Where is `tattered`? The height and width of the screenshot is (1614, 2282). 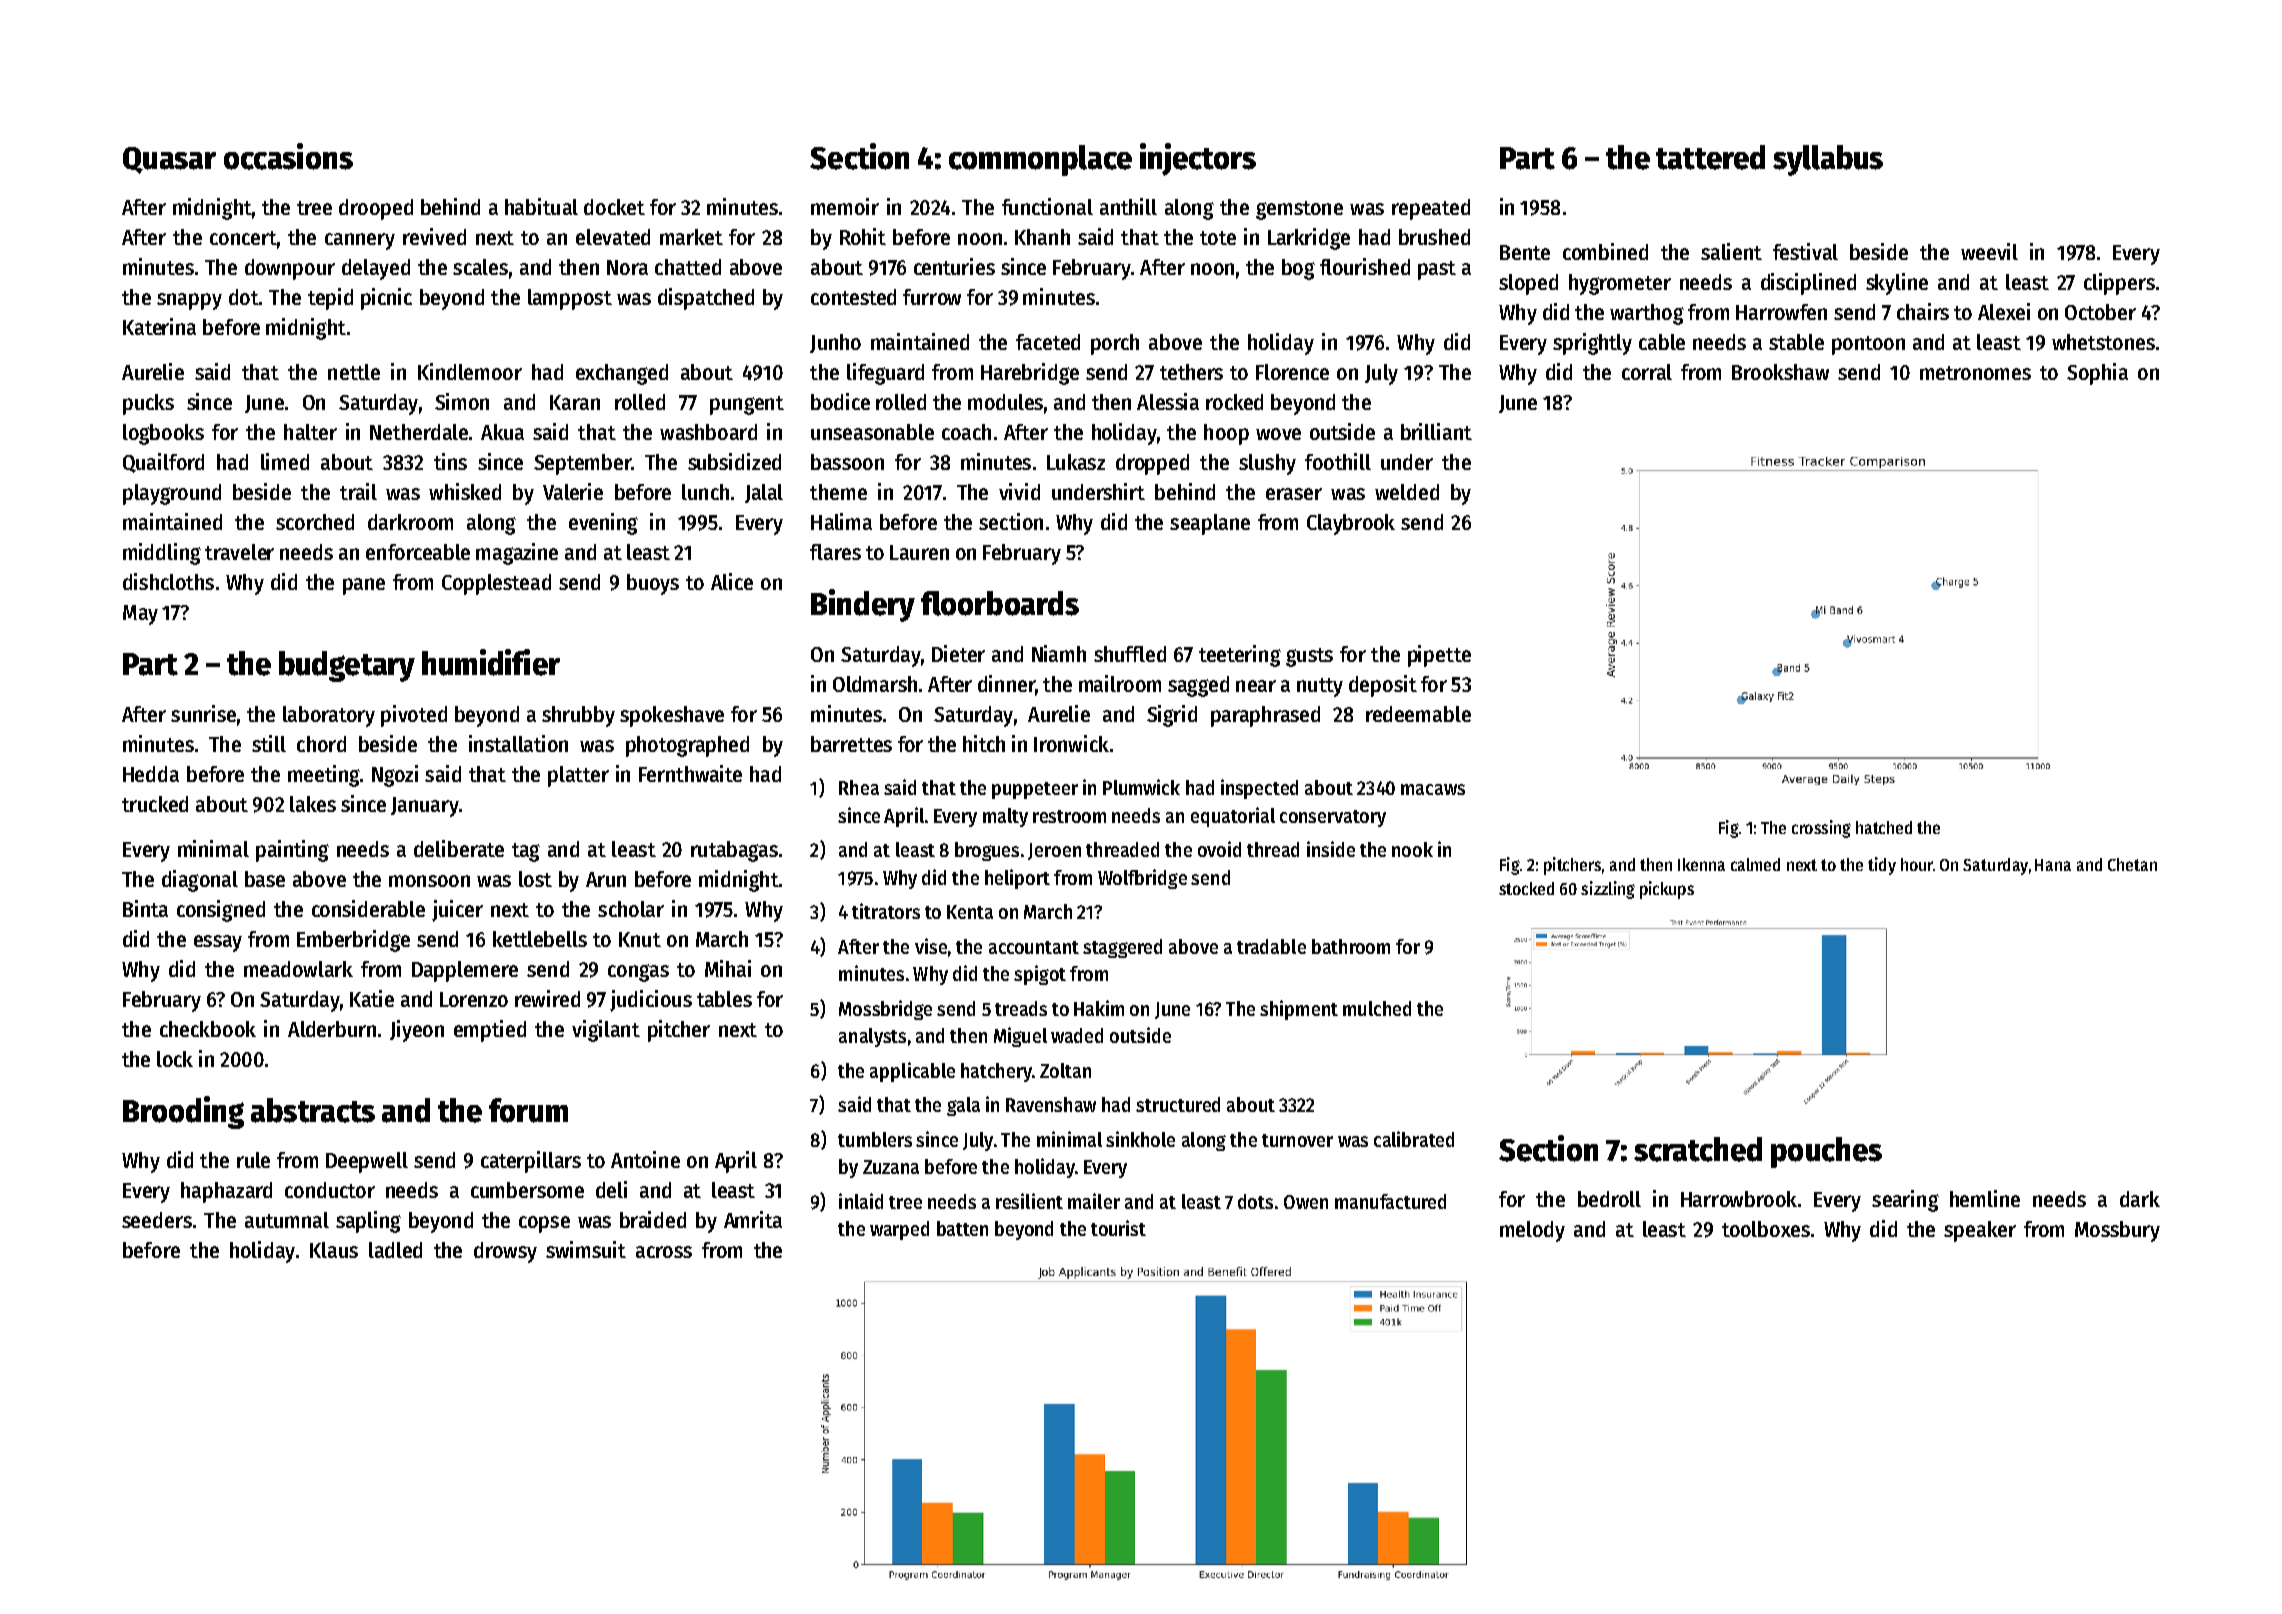 tattered is located at coordinates (1710, 157).
